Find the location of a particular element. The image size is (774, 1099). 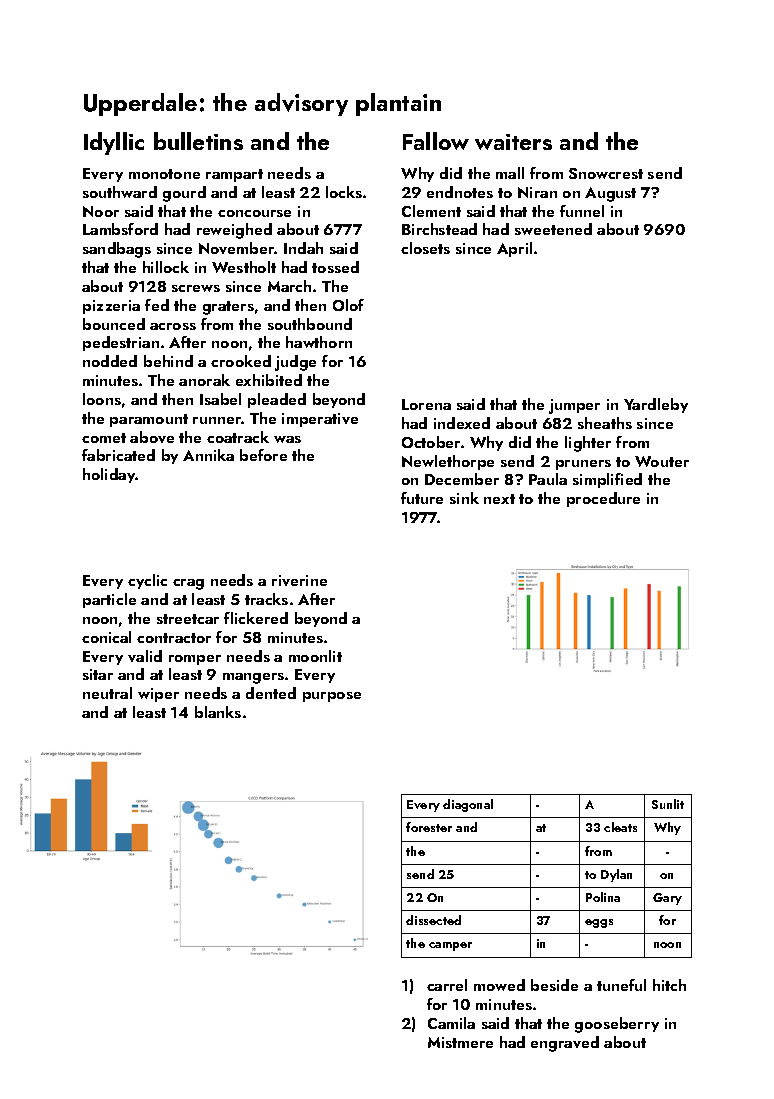

locks is located at coordinates (344, 192).
